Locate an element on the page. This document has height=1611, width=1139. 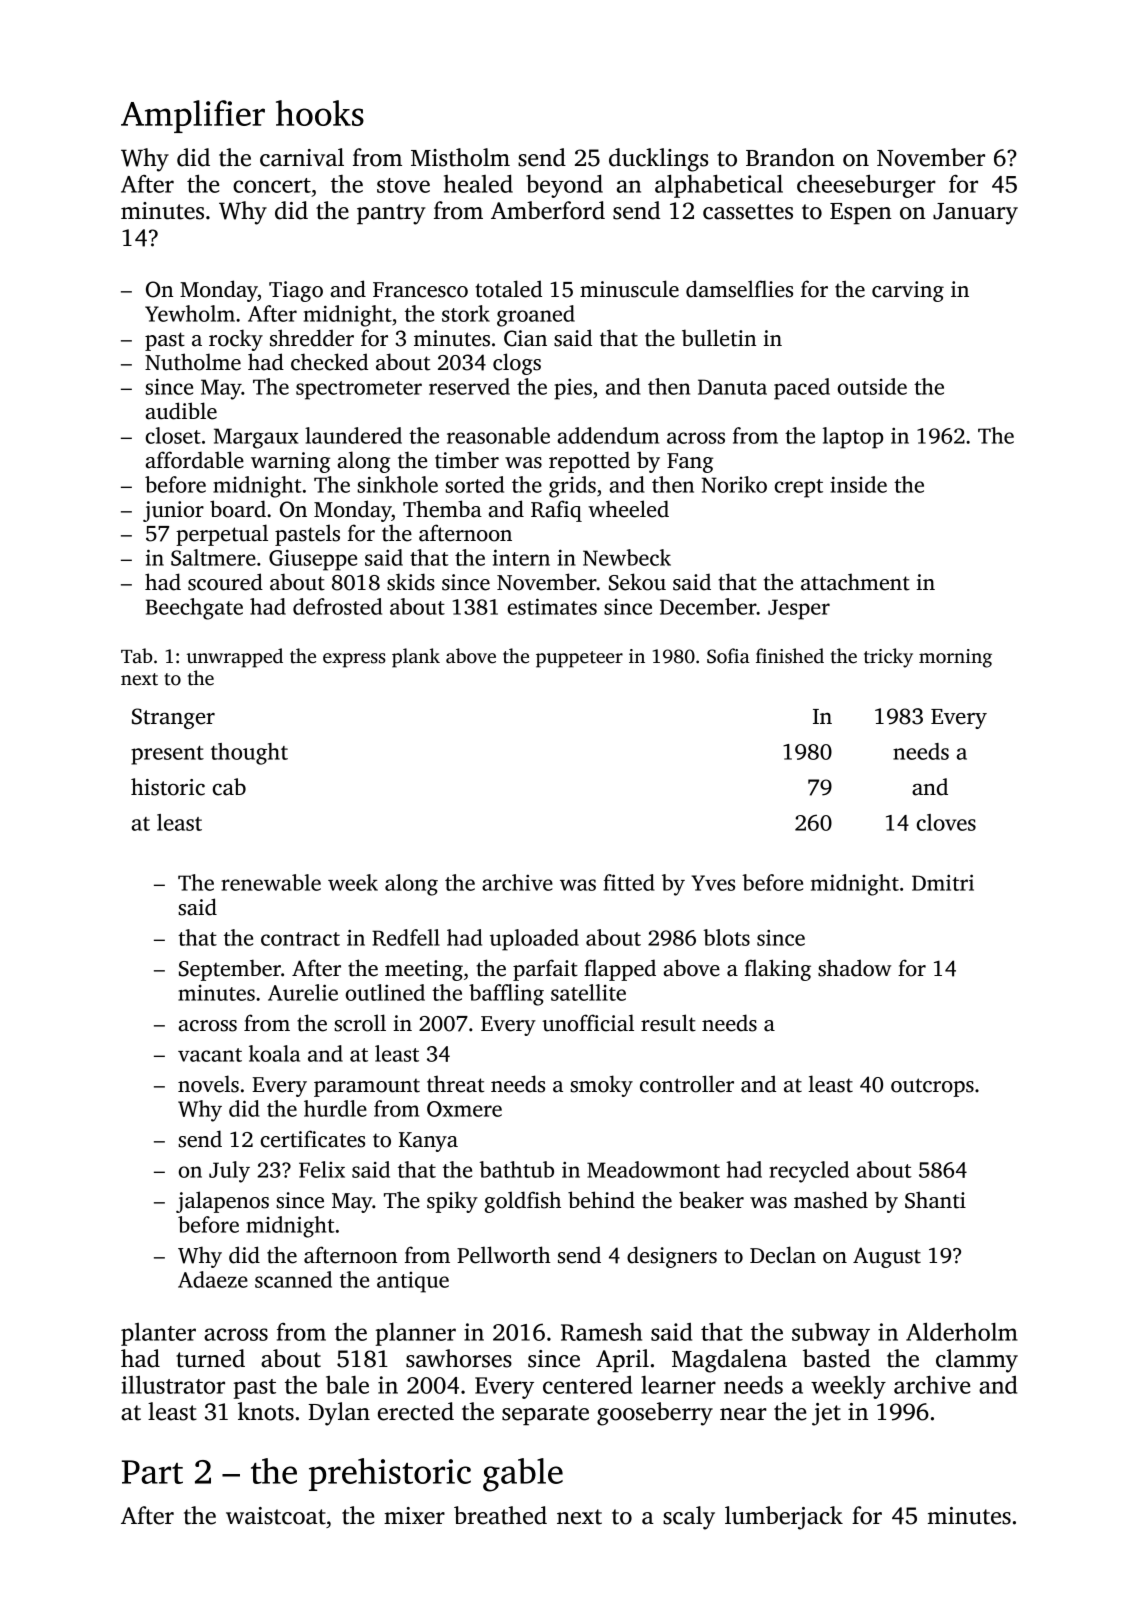
Dmitri is located at coordinates (943, 882).
